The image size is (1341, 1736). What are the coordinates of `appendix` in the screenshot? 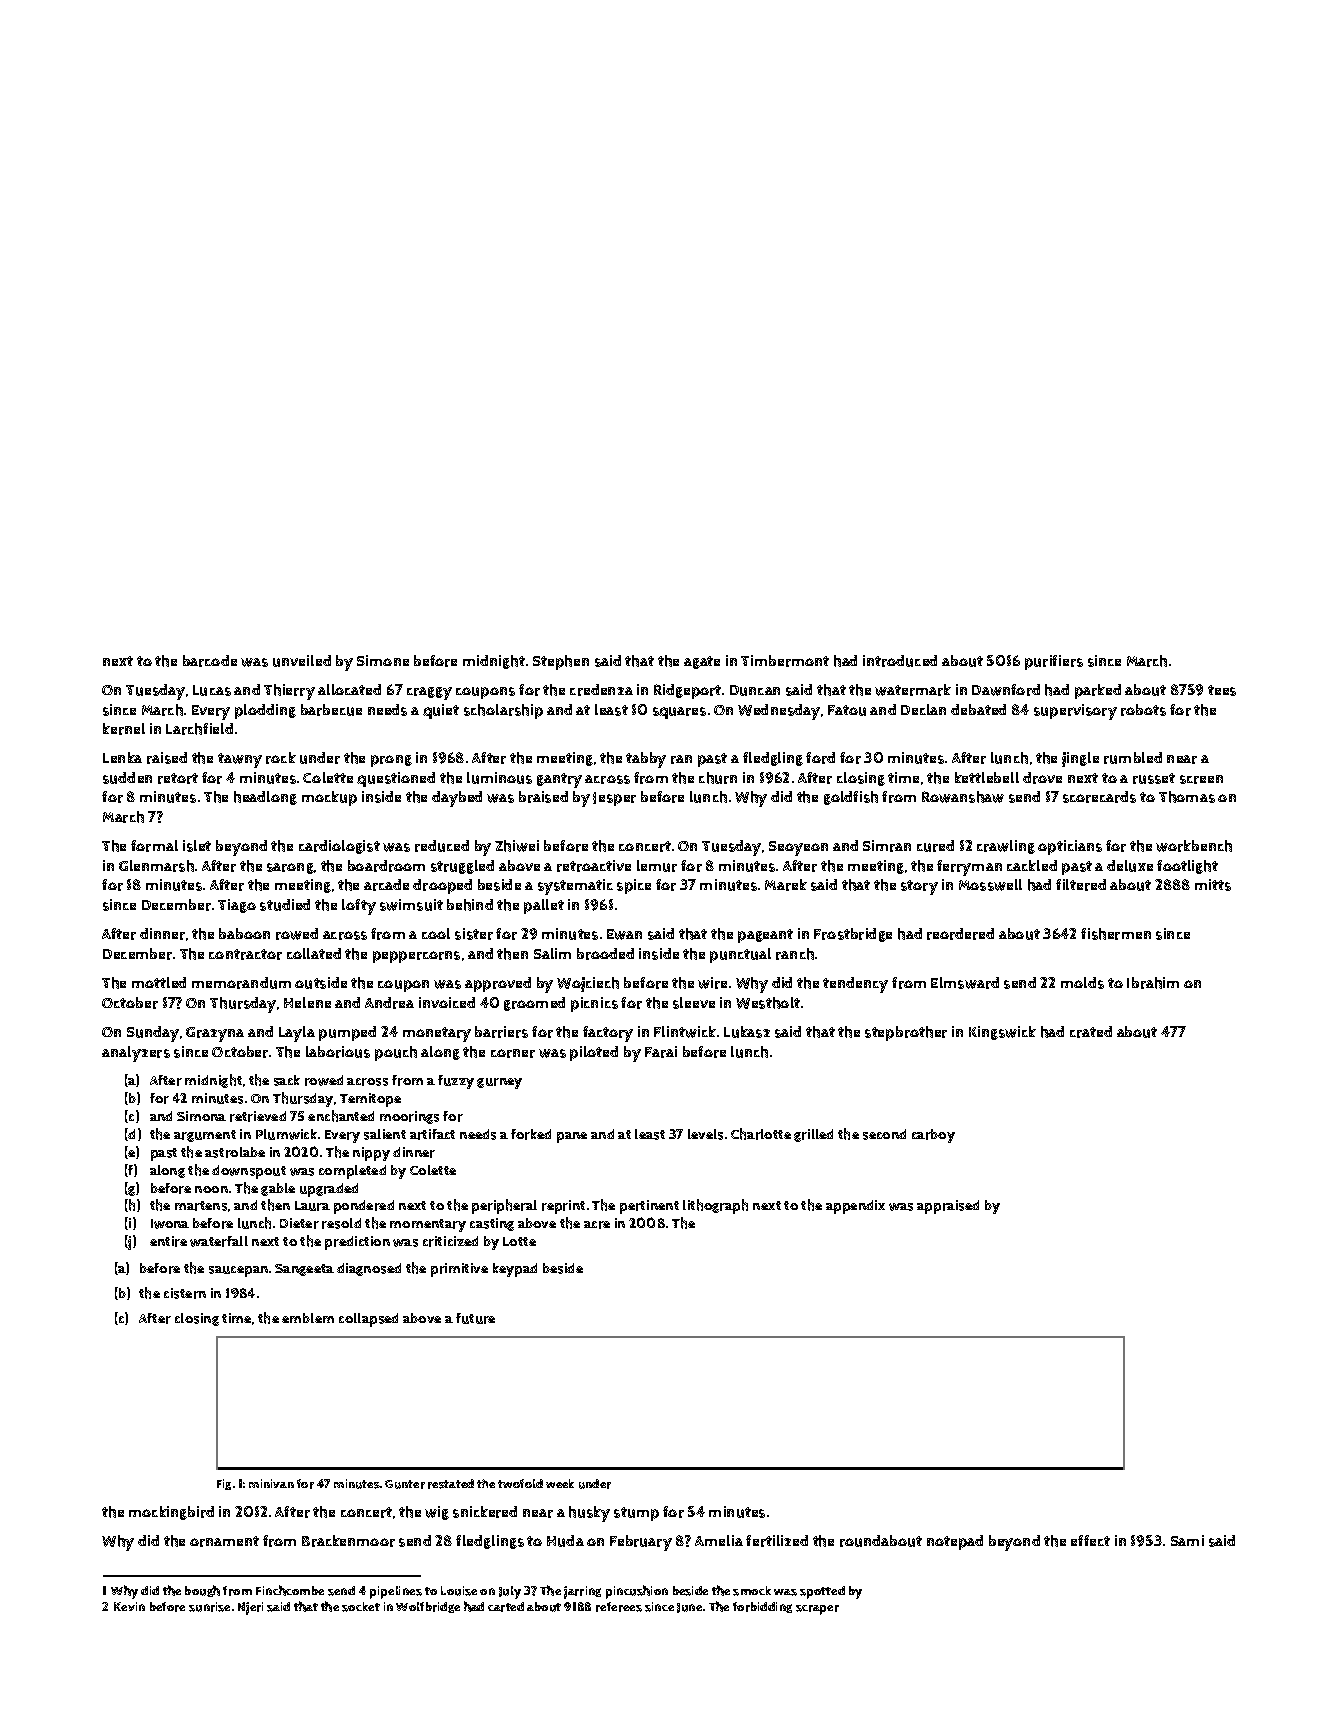 It's located at (855, 1207).
